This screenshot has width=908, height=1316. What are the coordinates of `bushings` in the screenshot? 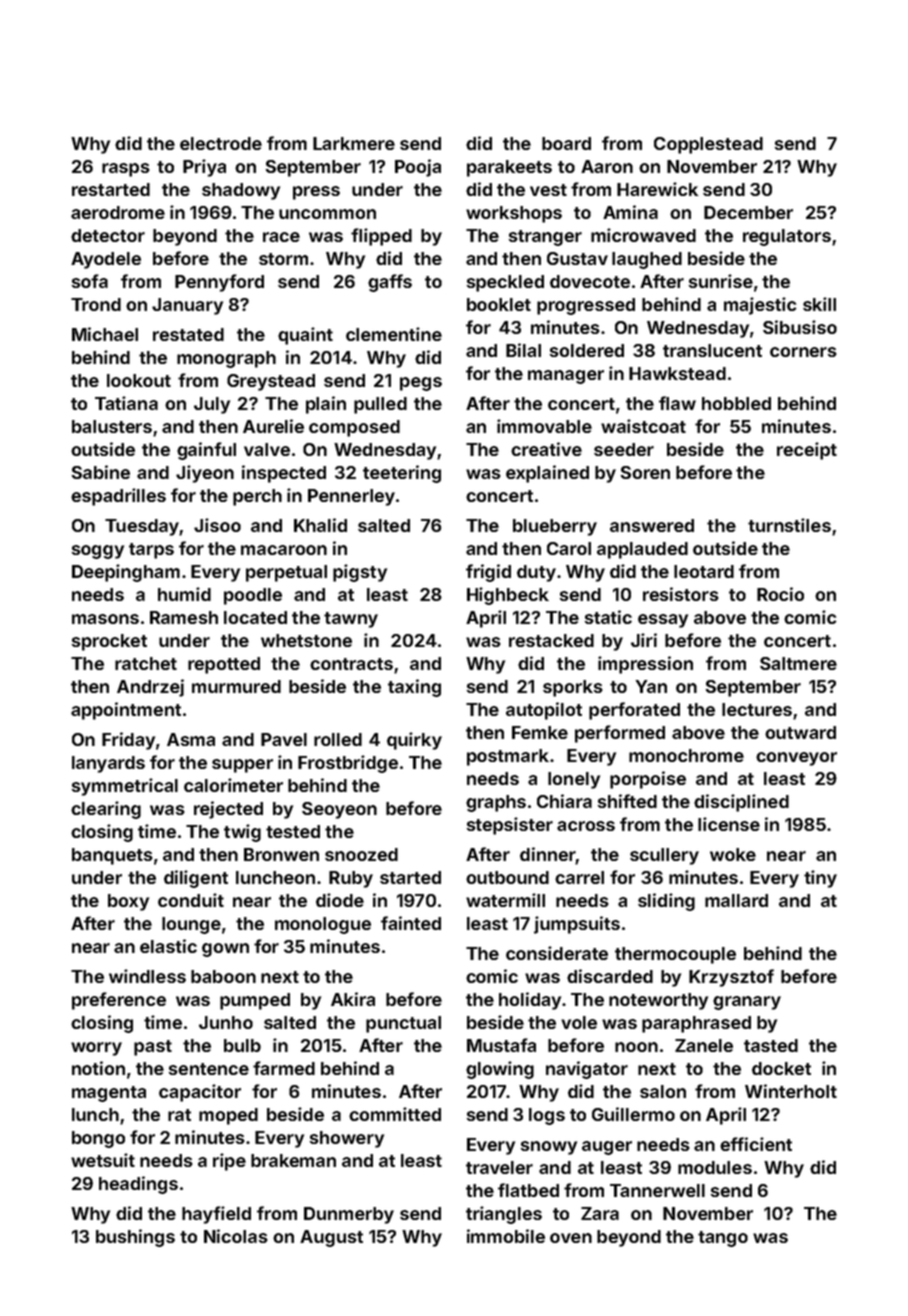 It's located at (135, 1238).
